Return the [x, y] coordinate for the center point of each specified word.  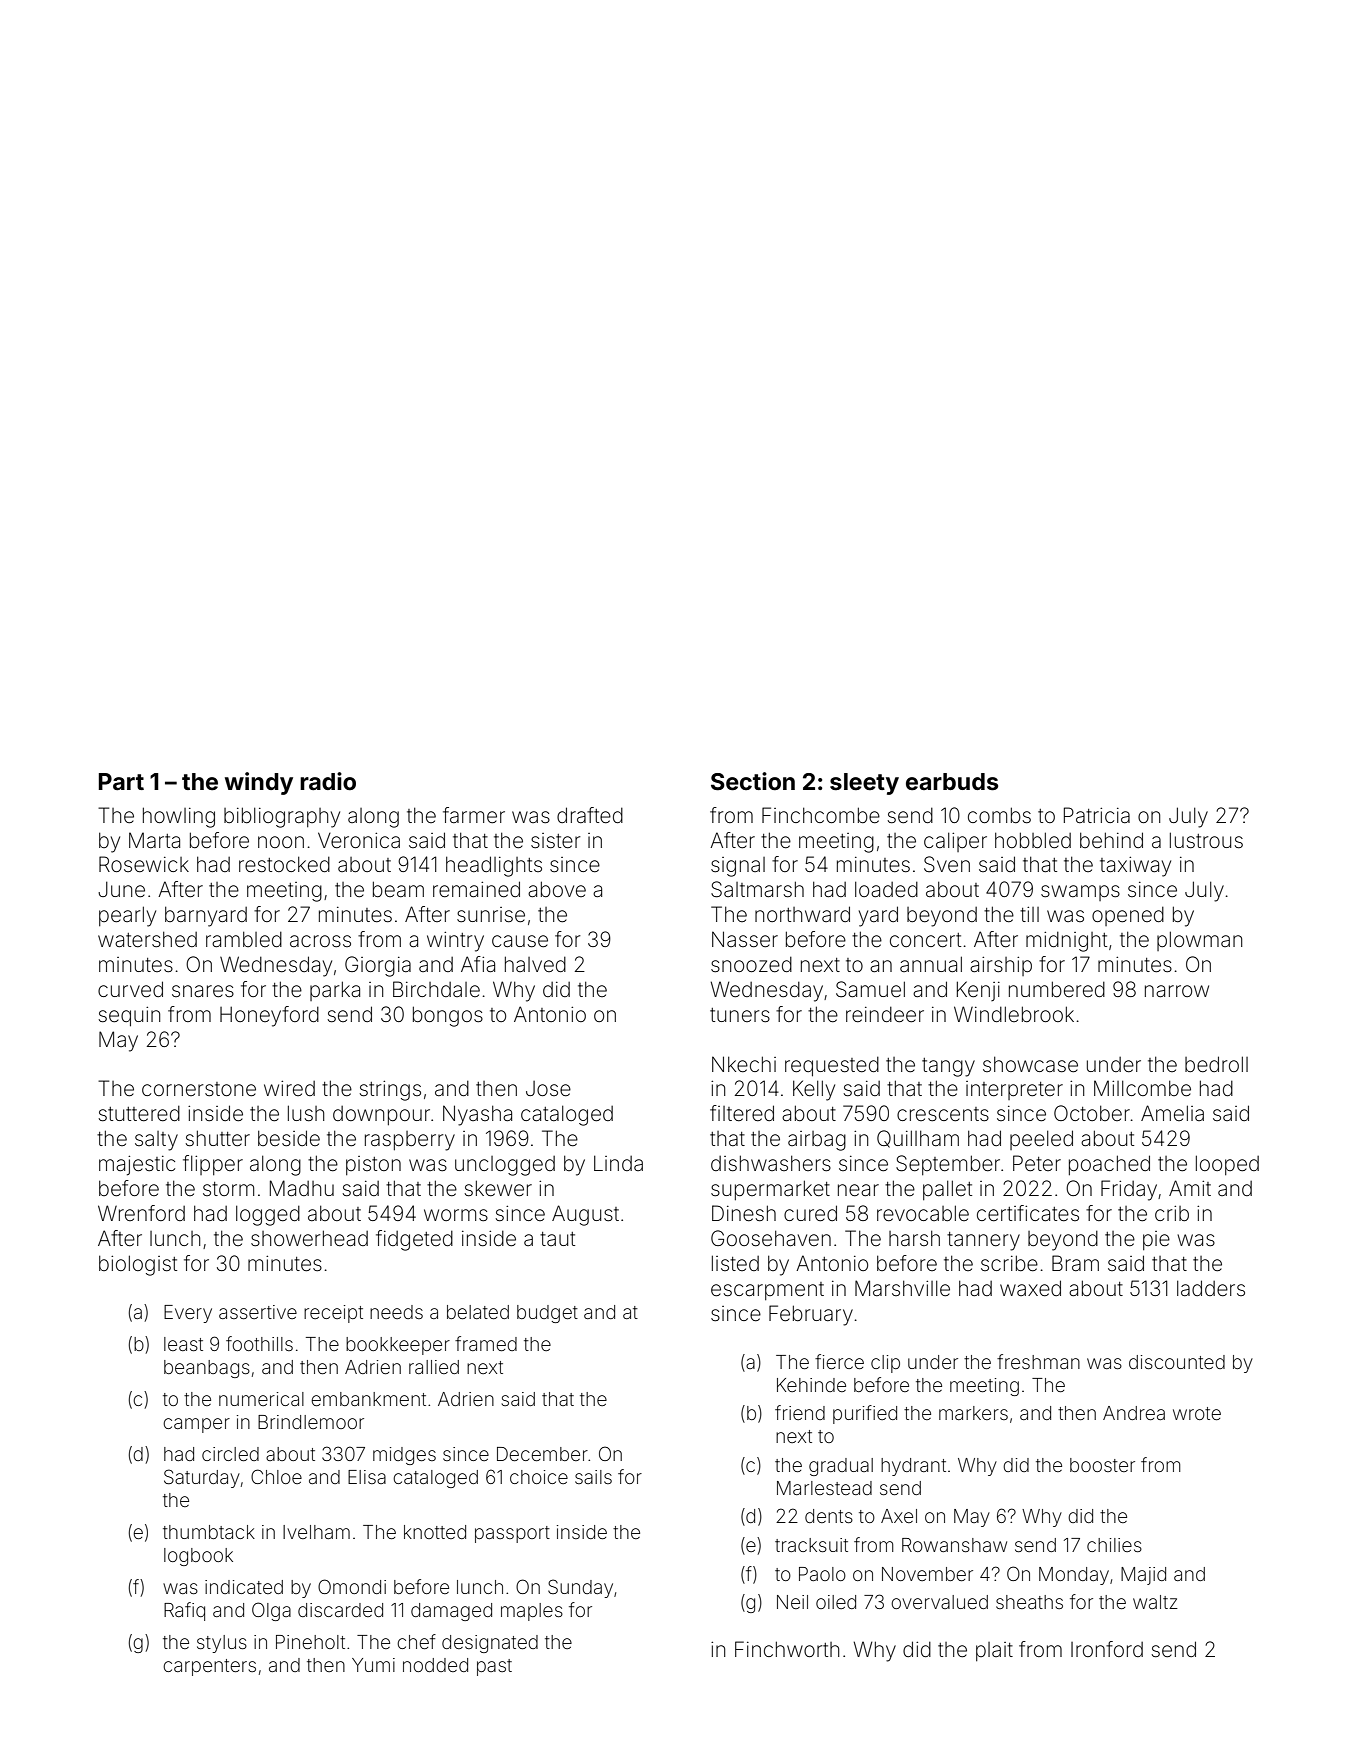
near [858, 1190]
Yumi [373, 1665]
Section [753, 781]
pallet [947, 1190]
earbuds [952, 782]
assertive [258, 1312]
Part [121, 782]
